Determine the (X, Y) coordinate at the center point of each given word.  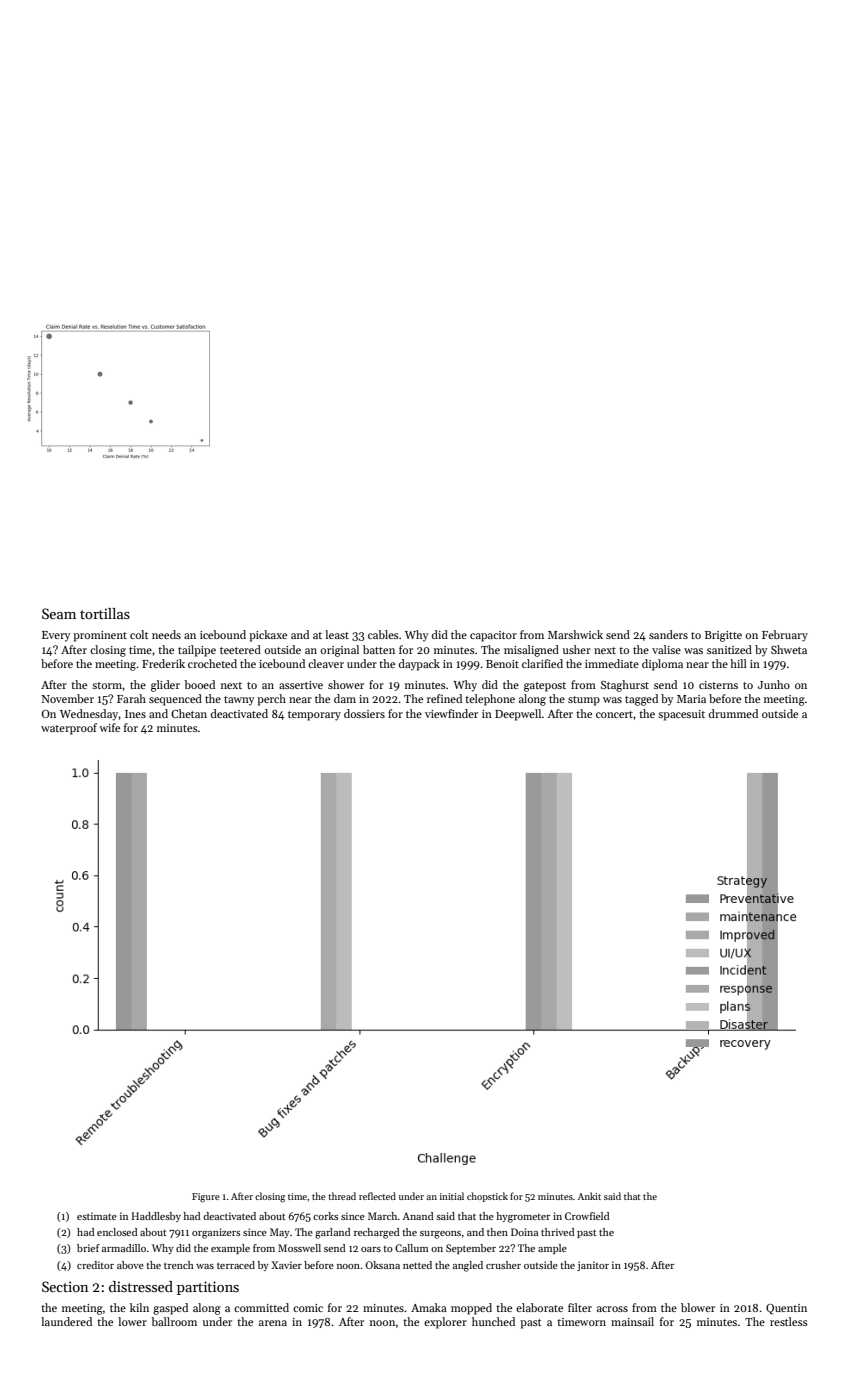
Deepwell (518, 715)
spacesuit (681, 715)
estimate (97, 1216)
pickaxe (268, 636)
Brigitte (723, 636)
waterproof (69, 729)
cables (383, 634)
